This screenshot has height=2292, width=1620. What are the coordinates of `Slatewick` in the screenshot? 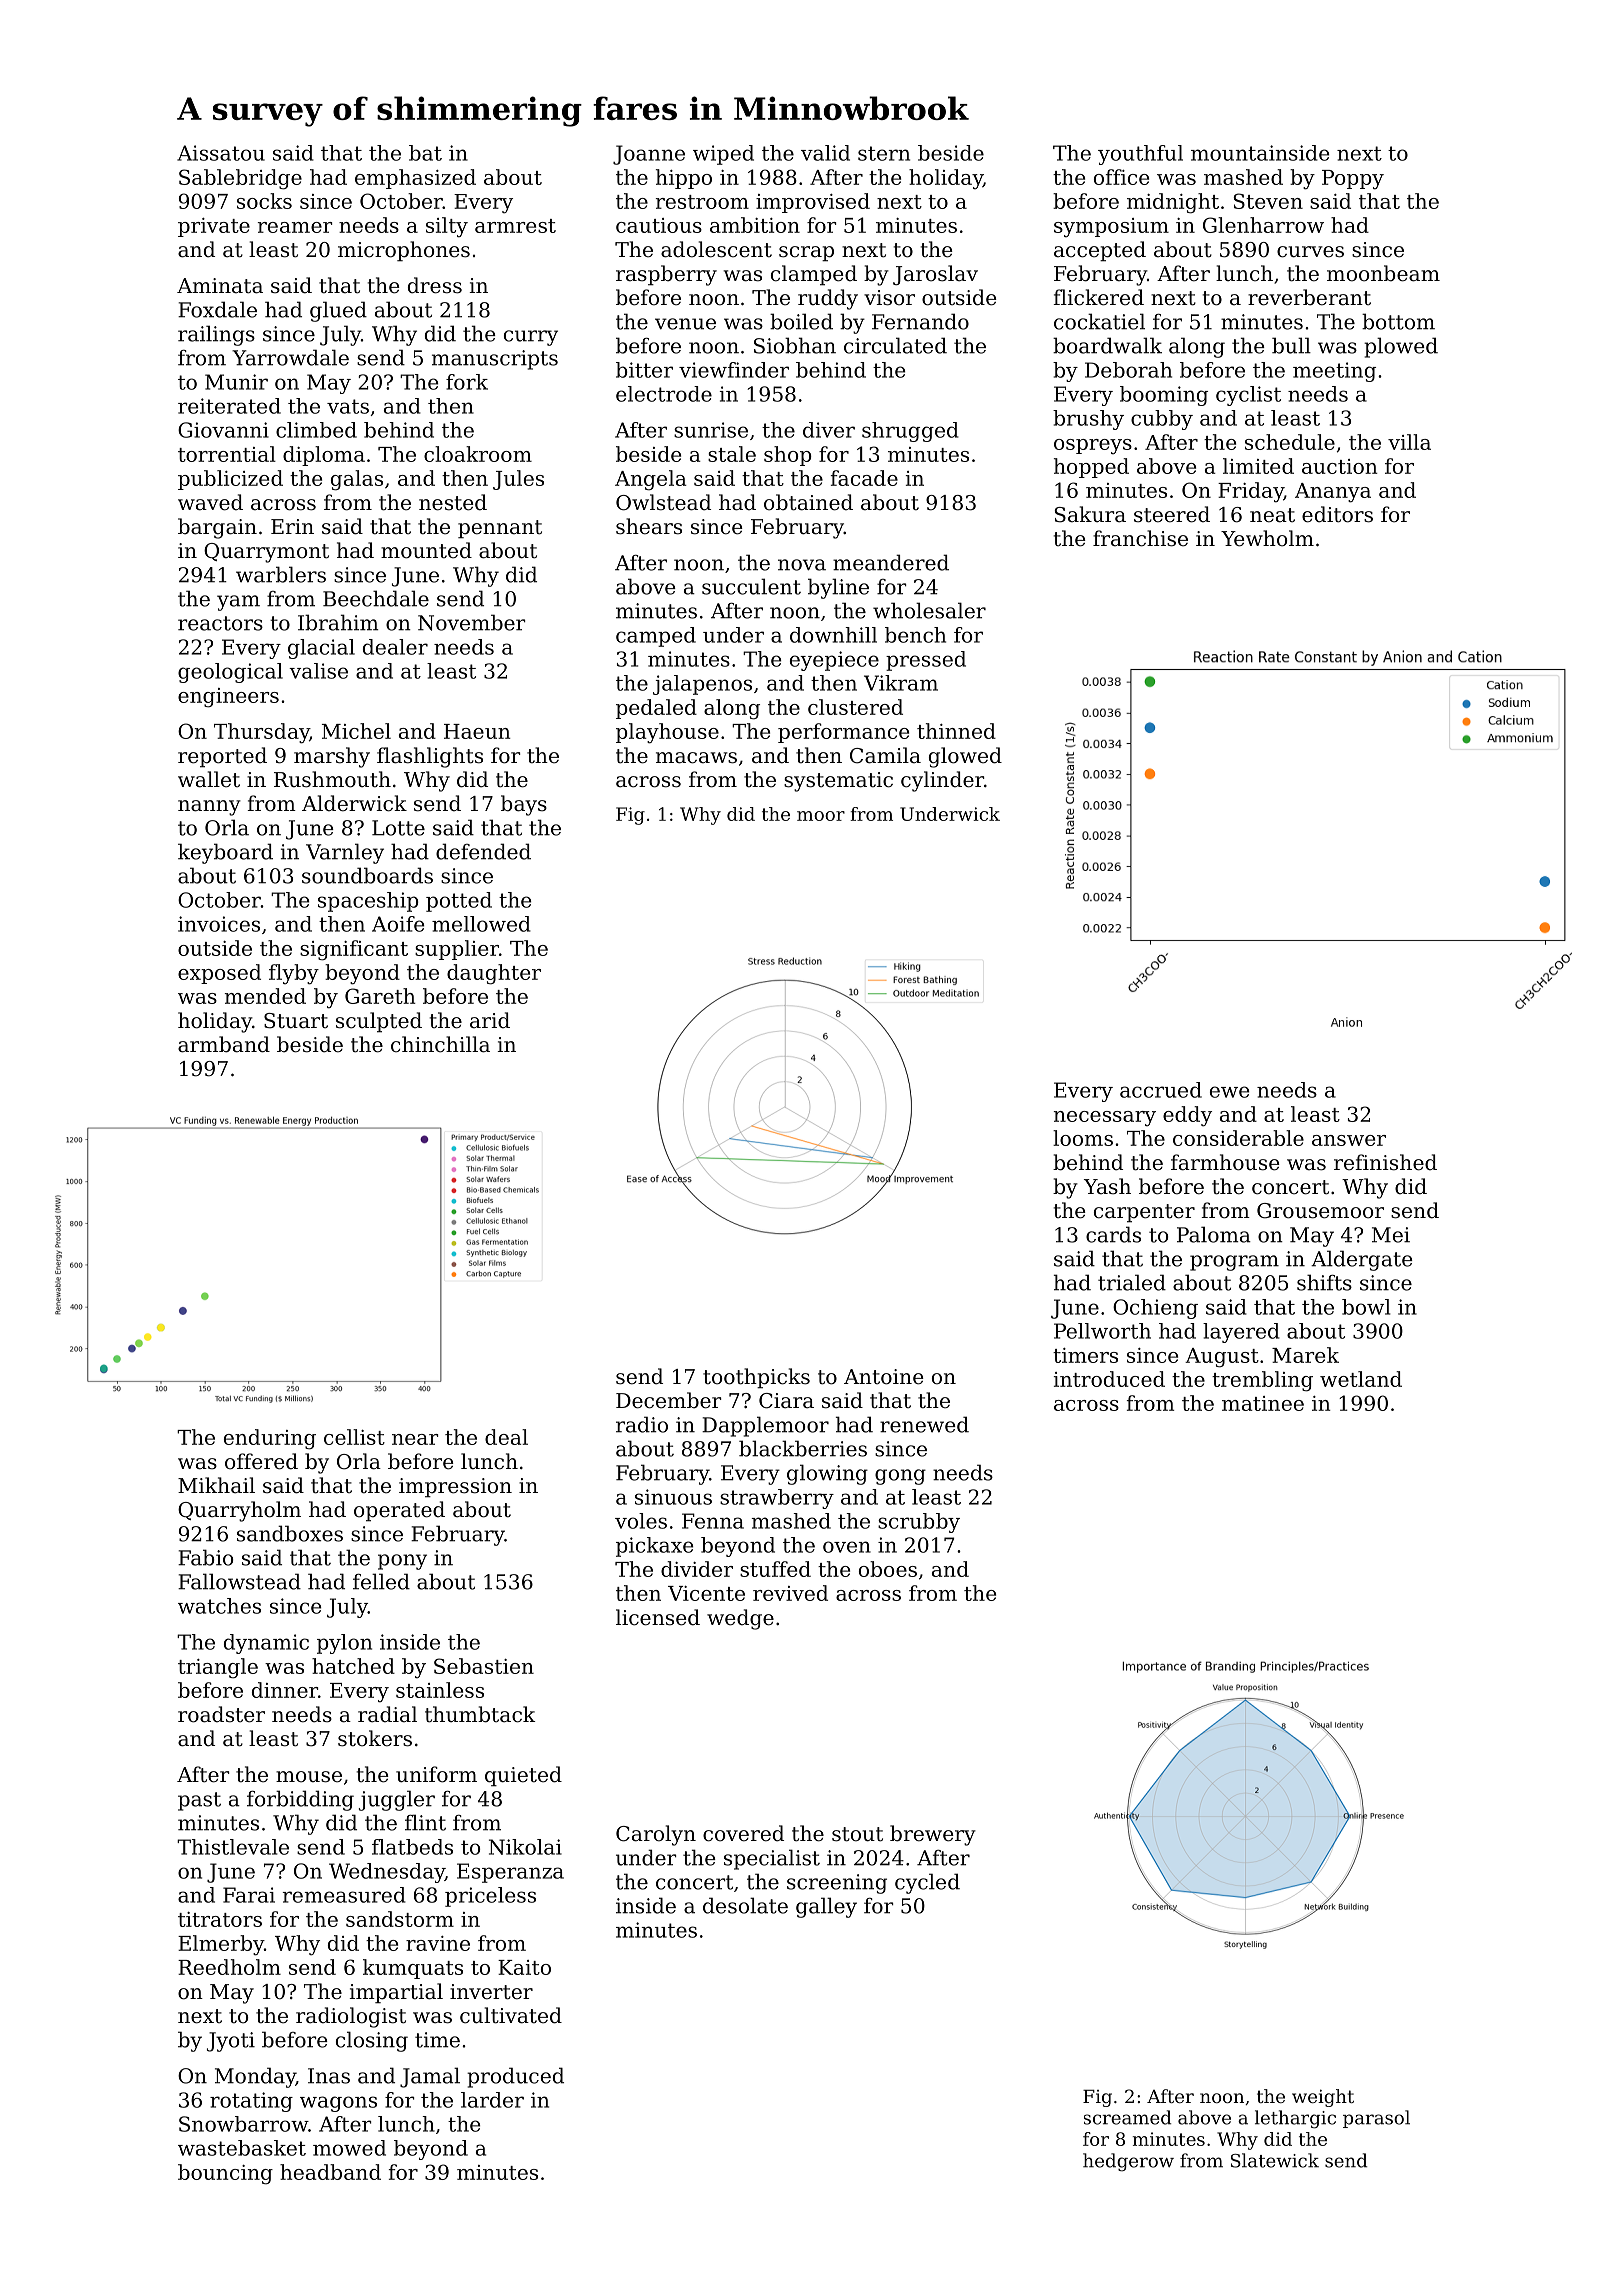 It's located at (1275, 2160).
